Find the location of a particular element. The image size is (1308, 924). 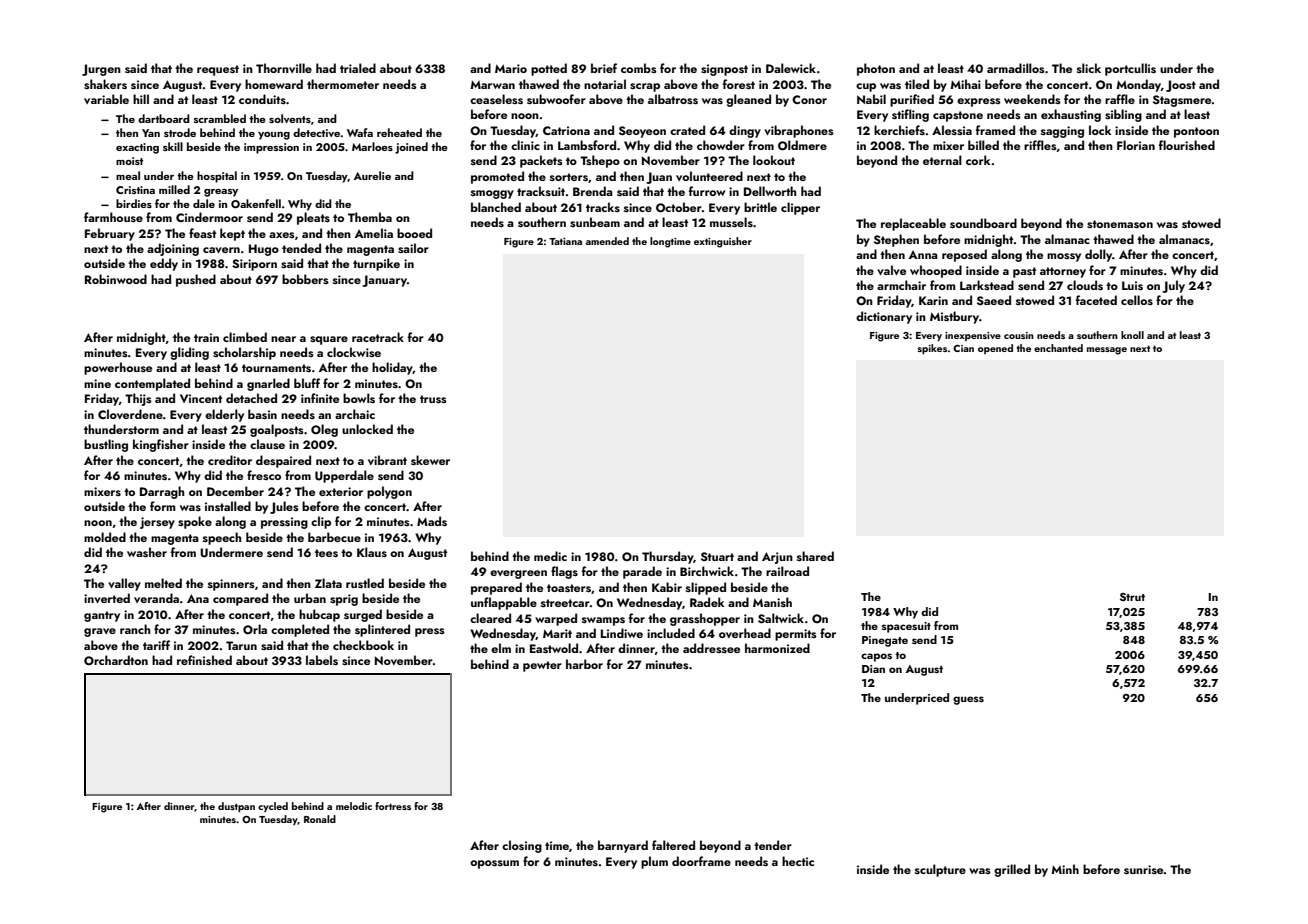

dictionary is located at coordinates (884, 317).
